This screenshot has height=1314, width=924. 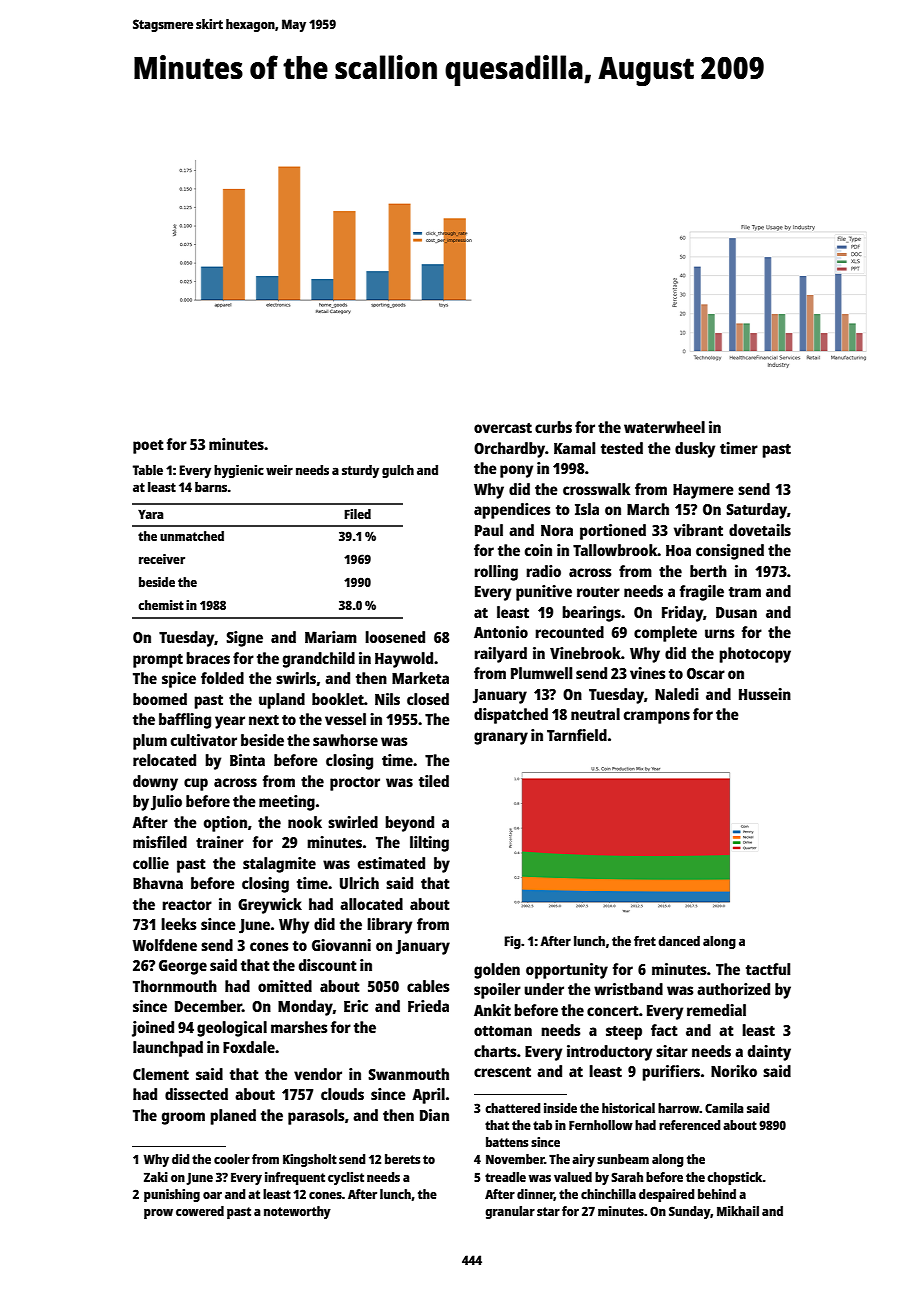 What do you see at coordinates (428, 986) in the screenshot?
I see `cables` at bounding box center [428, 986].
